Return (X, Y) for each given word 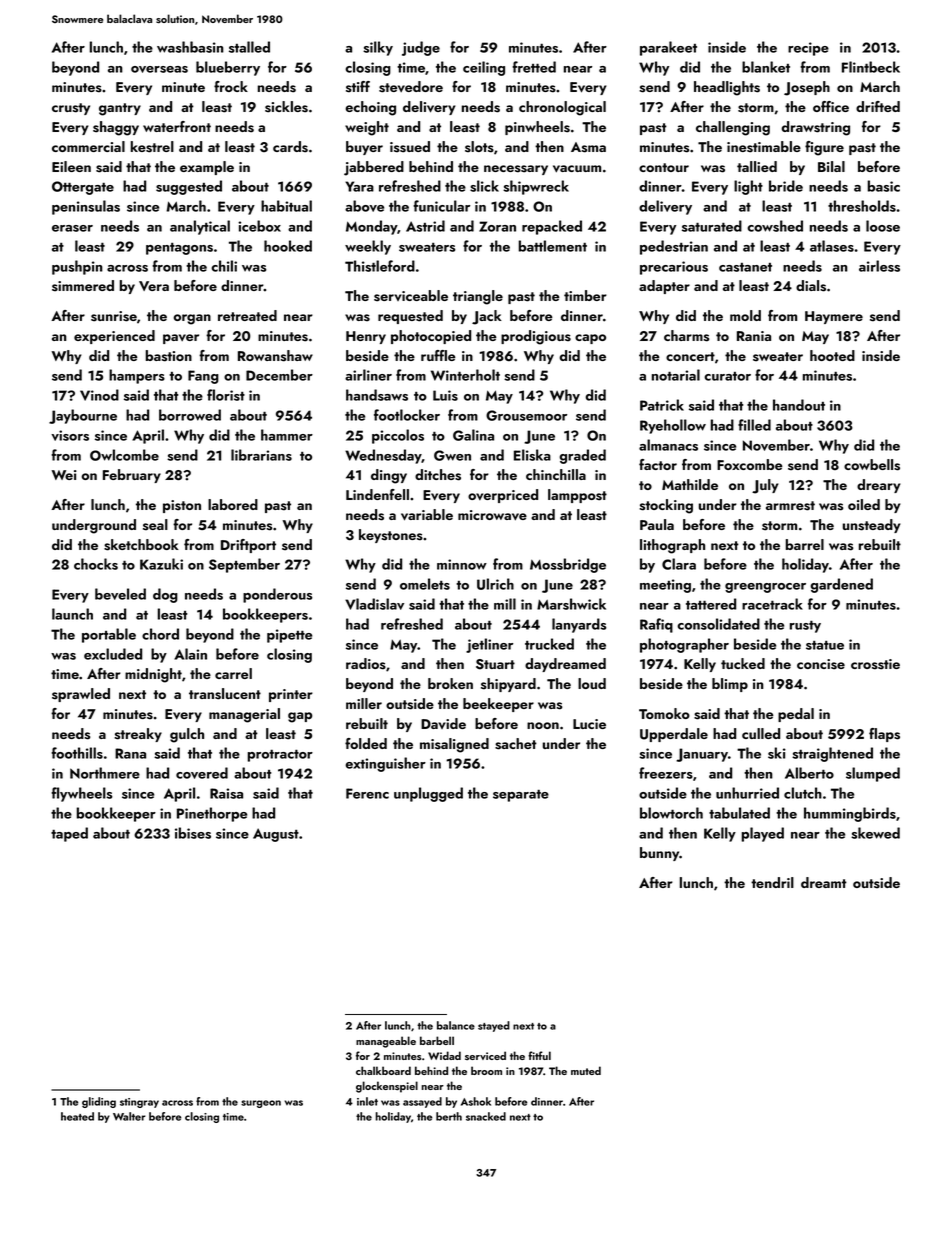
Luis (445, 395)
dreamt (824, 882)
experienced (114, 337)
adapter (664, 287)
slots (479, 147)
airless (879, 266)
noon (543, 725)
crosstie (875, 664)
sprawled (81, 695)
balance (456, 1025)
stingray (139, 1103)
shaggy (116, 128)
